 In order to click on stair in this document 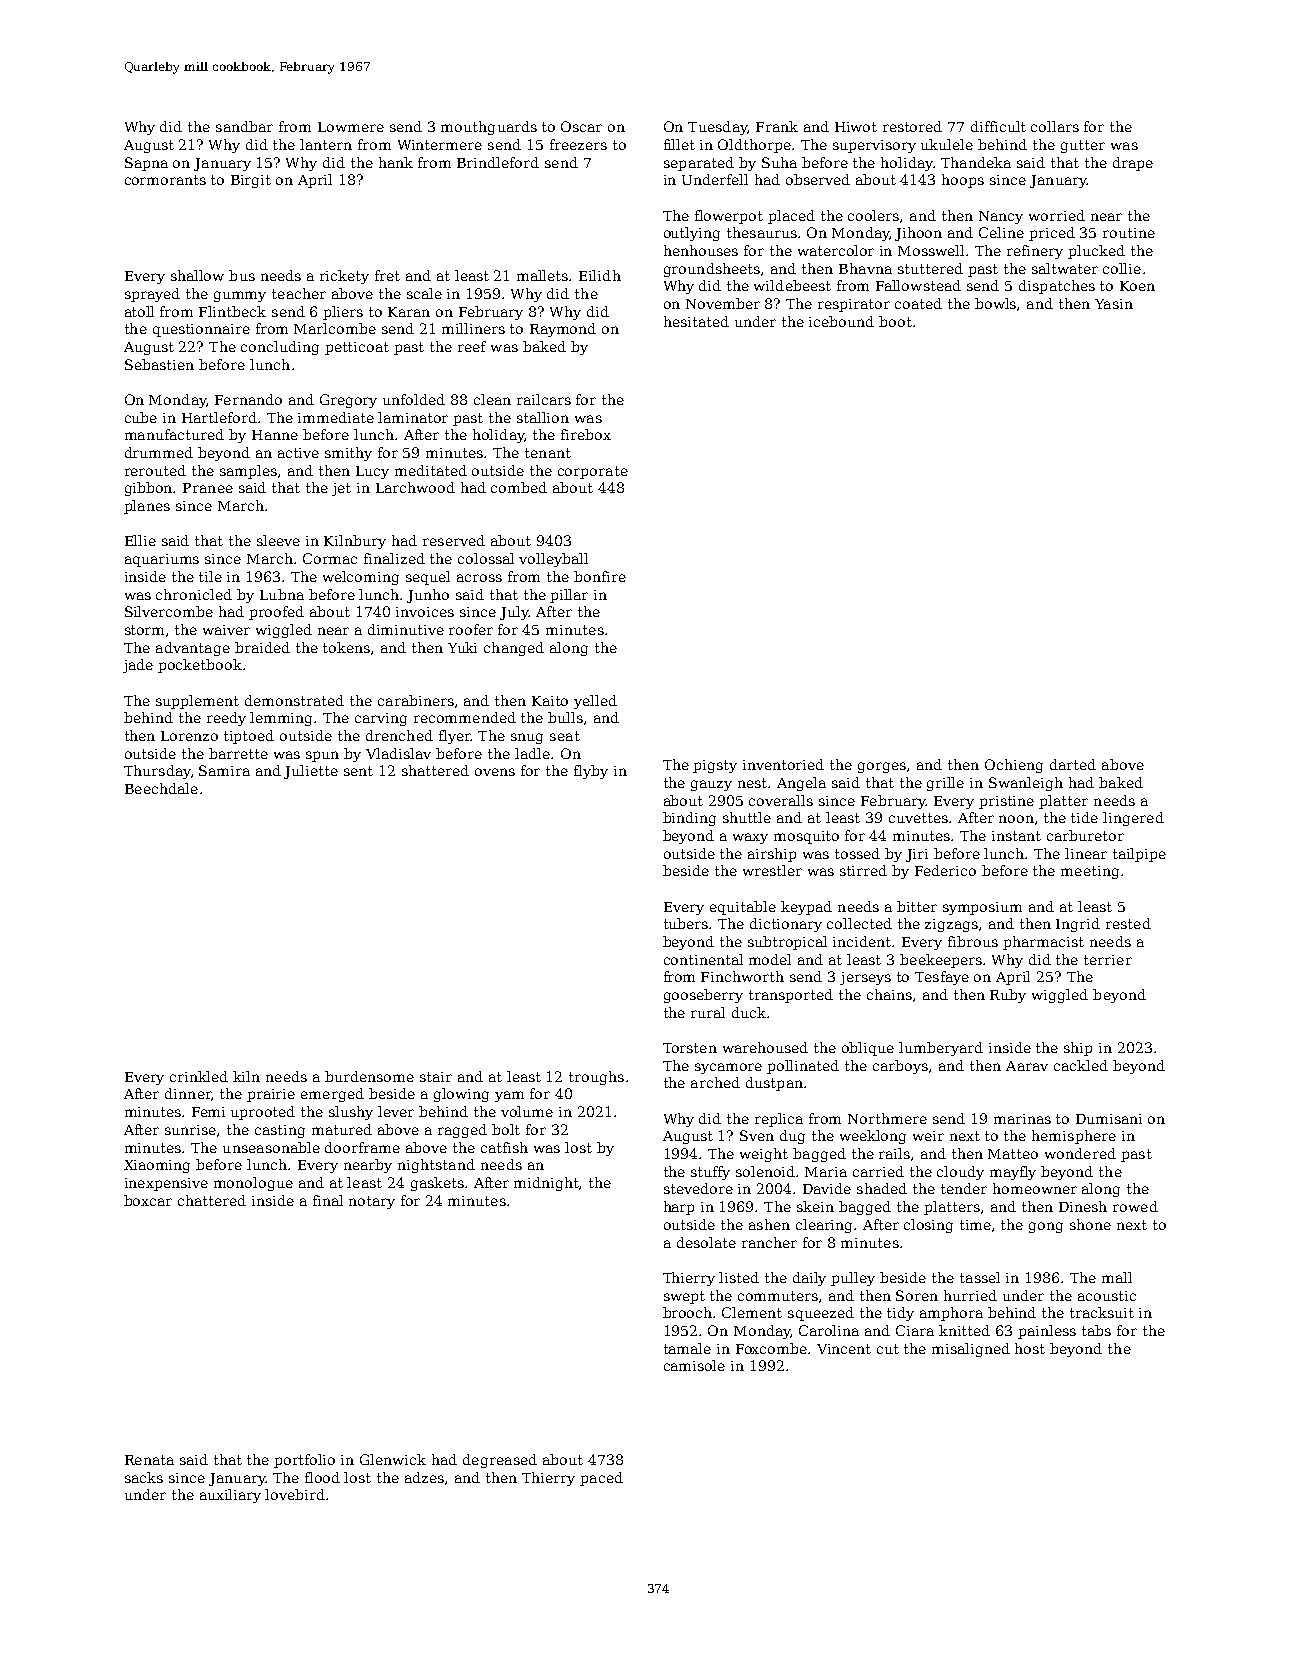, I will do `click(436, 1077)`.
